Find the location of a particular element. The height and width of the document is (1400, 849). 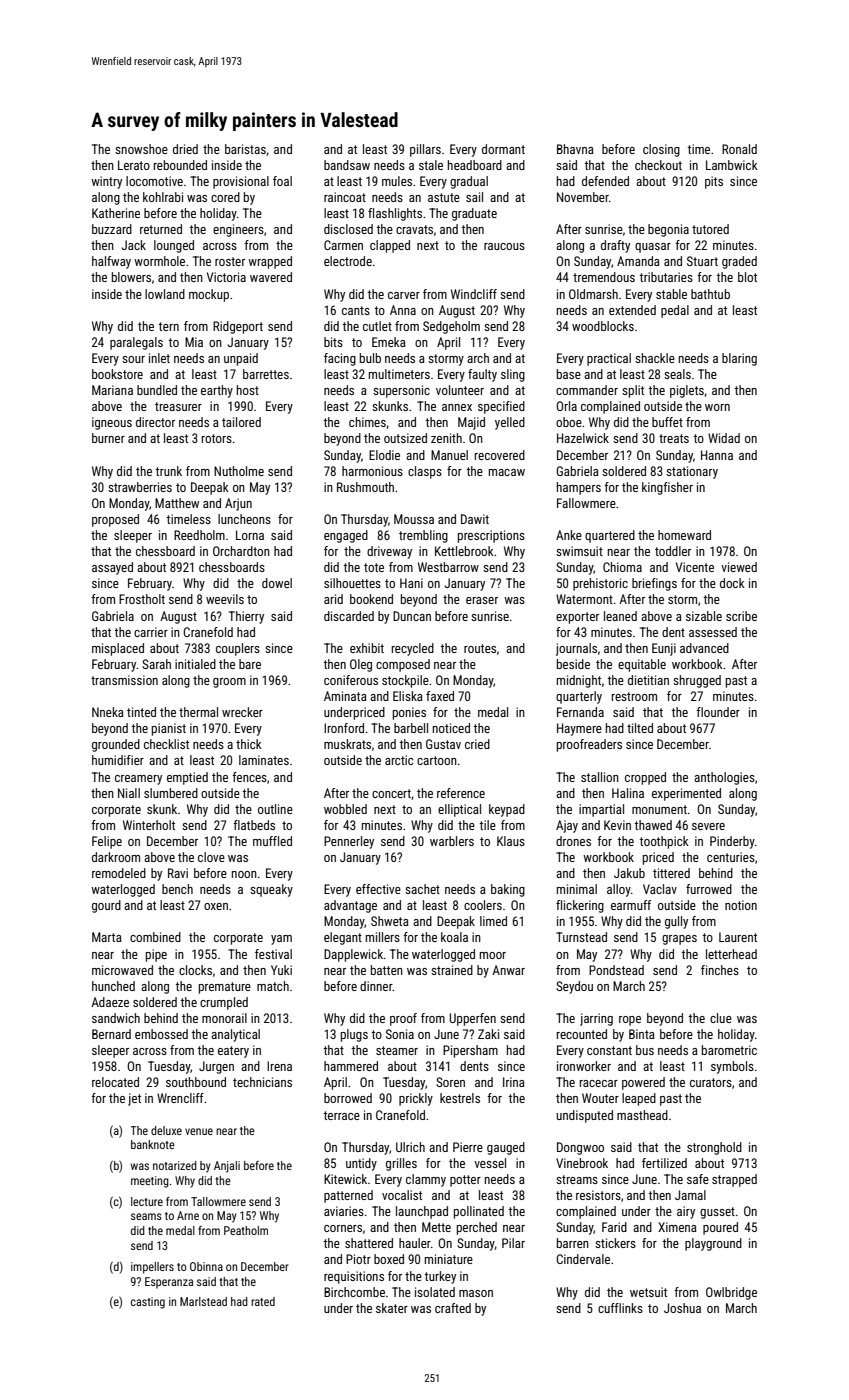

scribe is located at coordinates (741, 616).
